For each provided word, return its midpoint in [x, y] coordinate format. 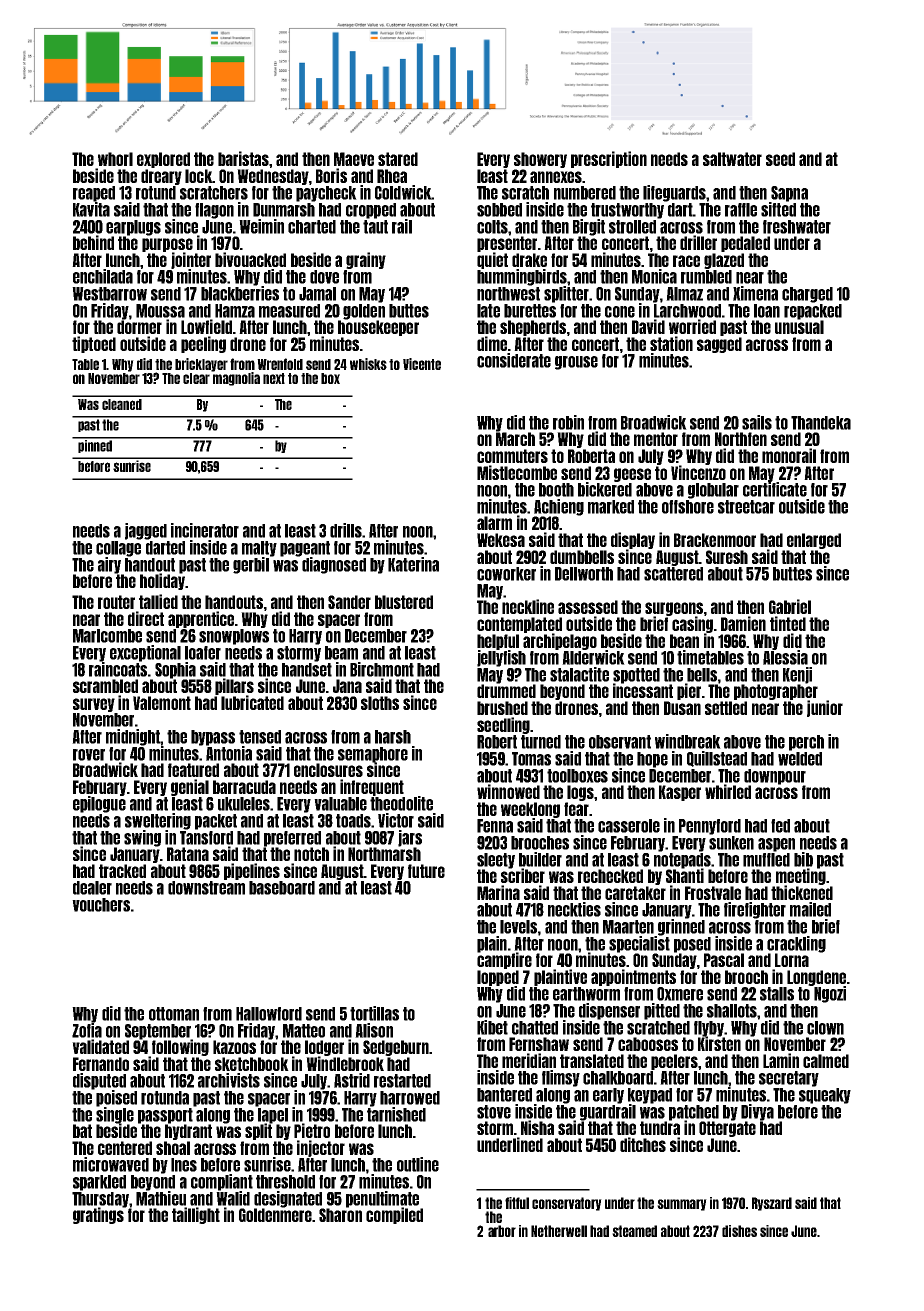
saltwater [732, 159]
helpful [498, 642]
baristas [243, 158]
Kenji [797, 675]
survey [94, 705]
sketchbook [252, 1064]
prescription [609, 159]
